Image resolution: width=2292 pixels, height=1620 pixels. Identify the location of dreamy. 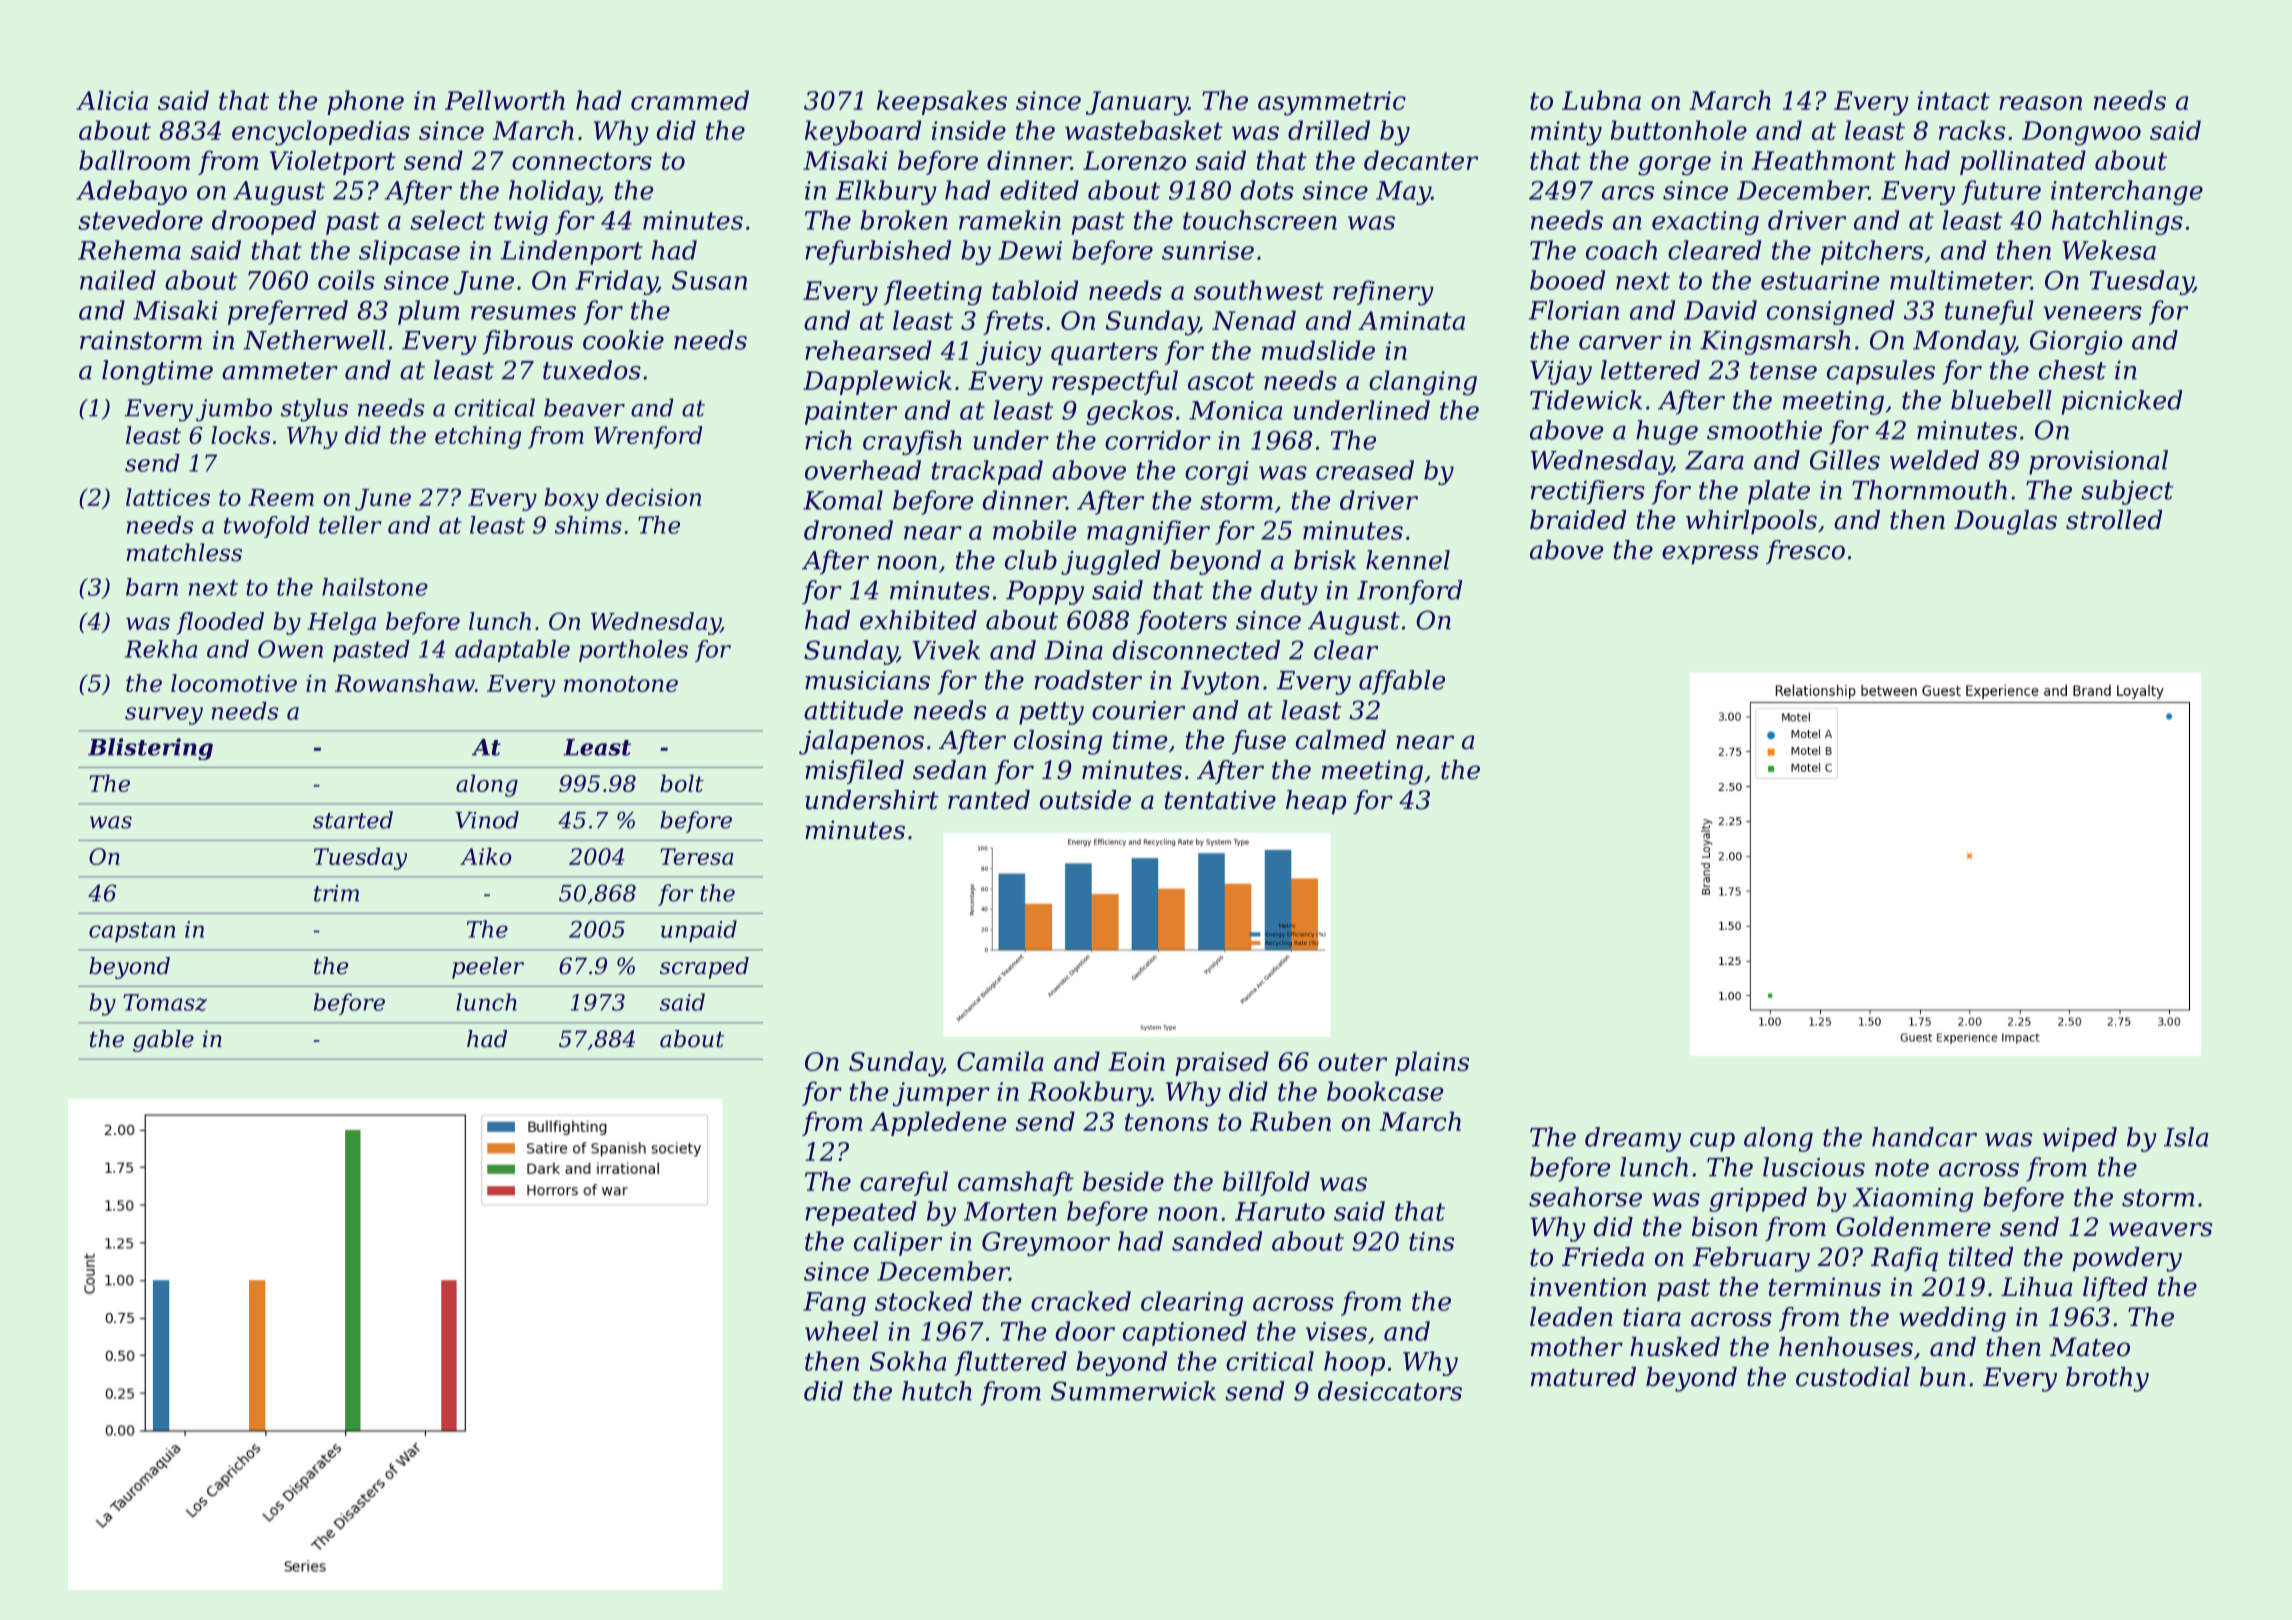
(1633, 1139).
